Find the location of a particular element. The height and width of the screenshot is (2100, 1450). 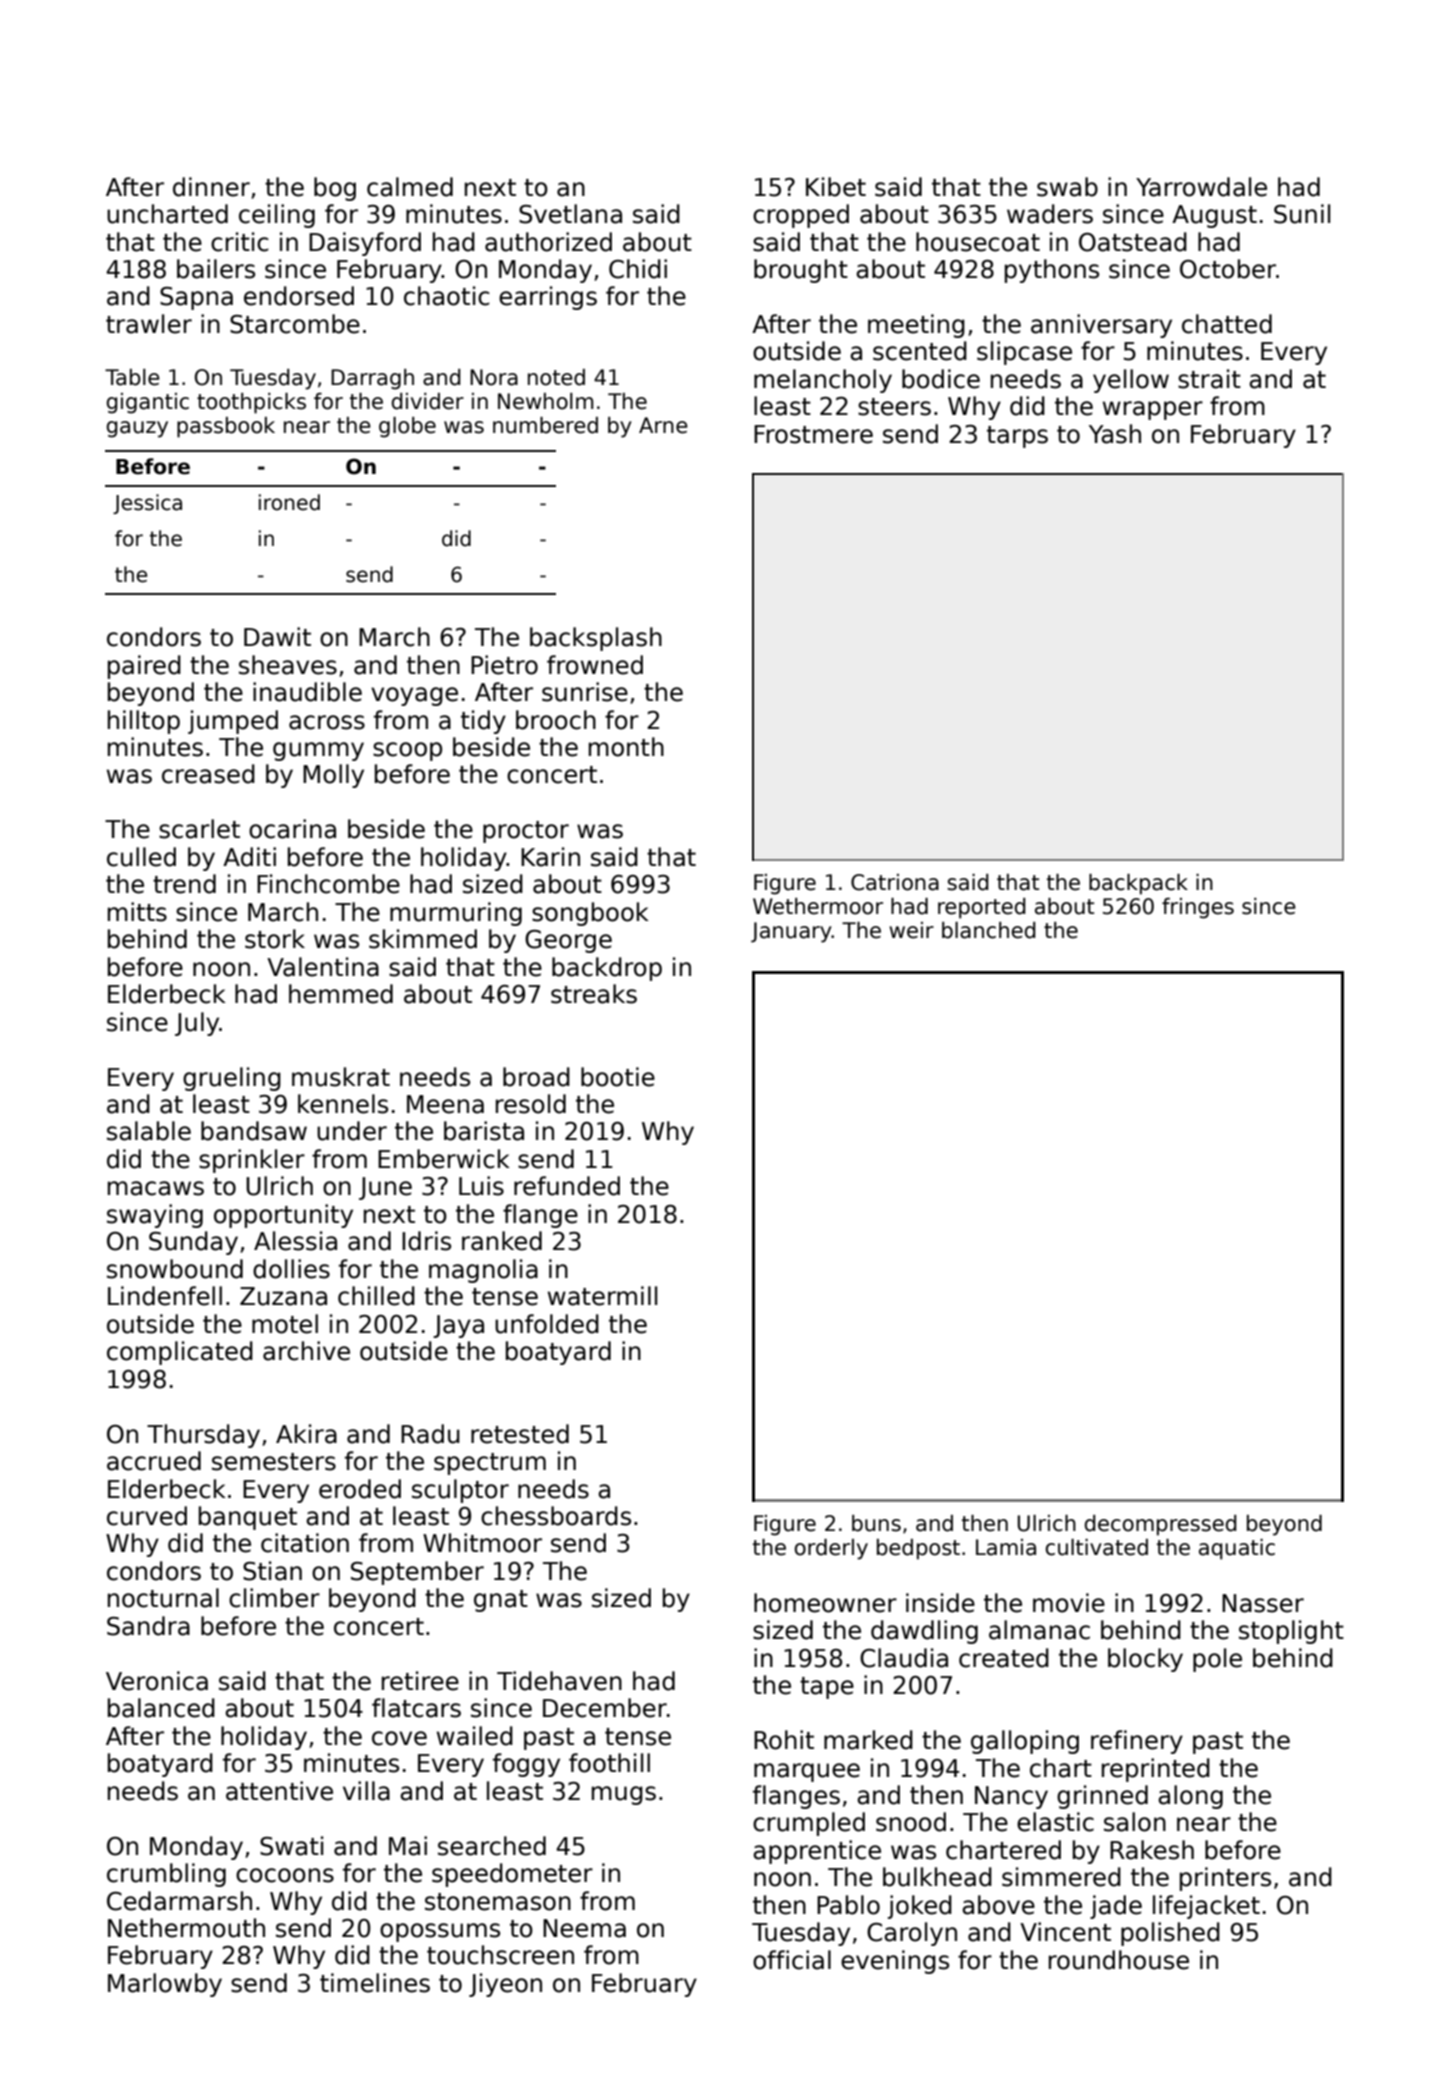

paired is located at coordinates (144, 667).
